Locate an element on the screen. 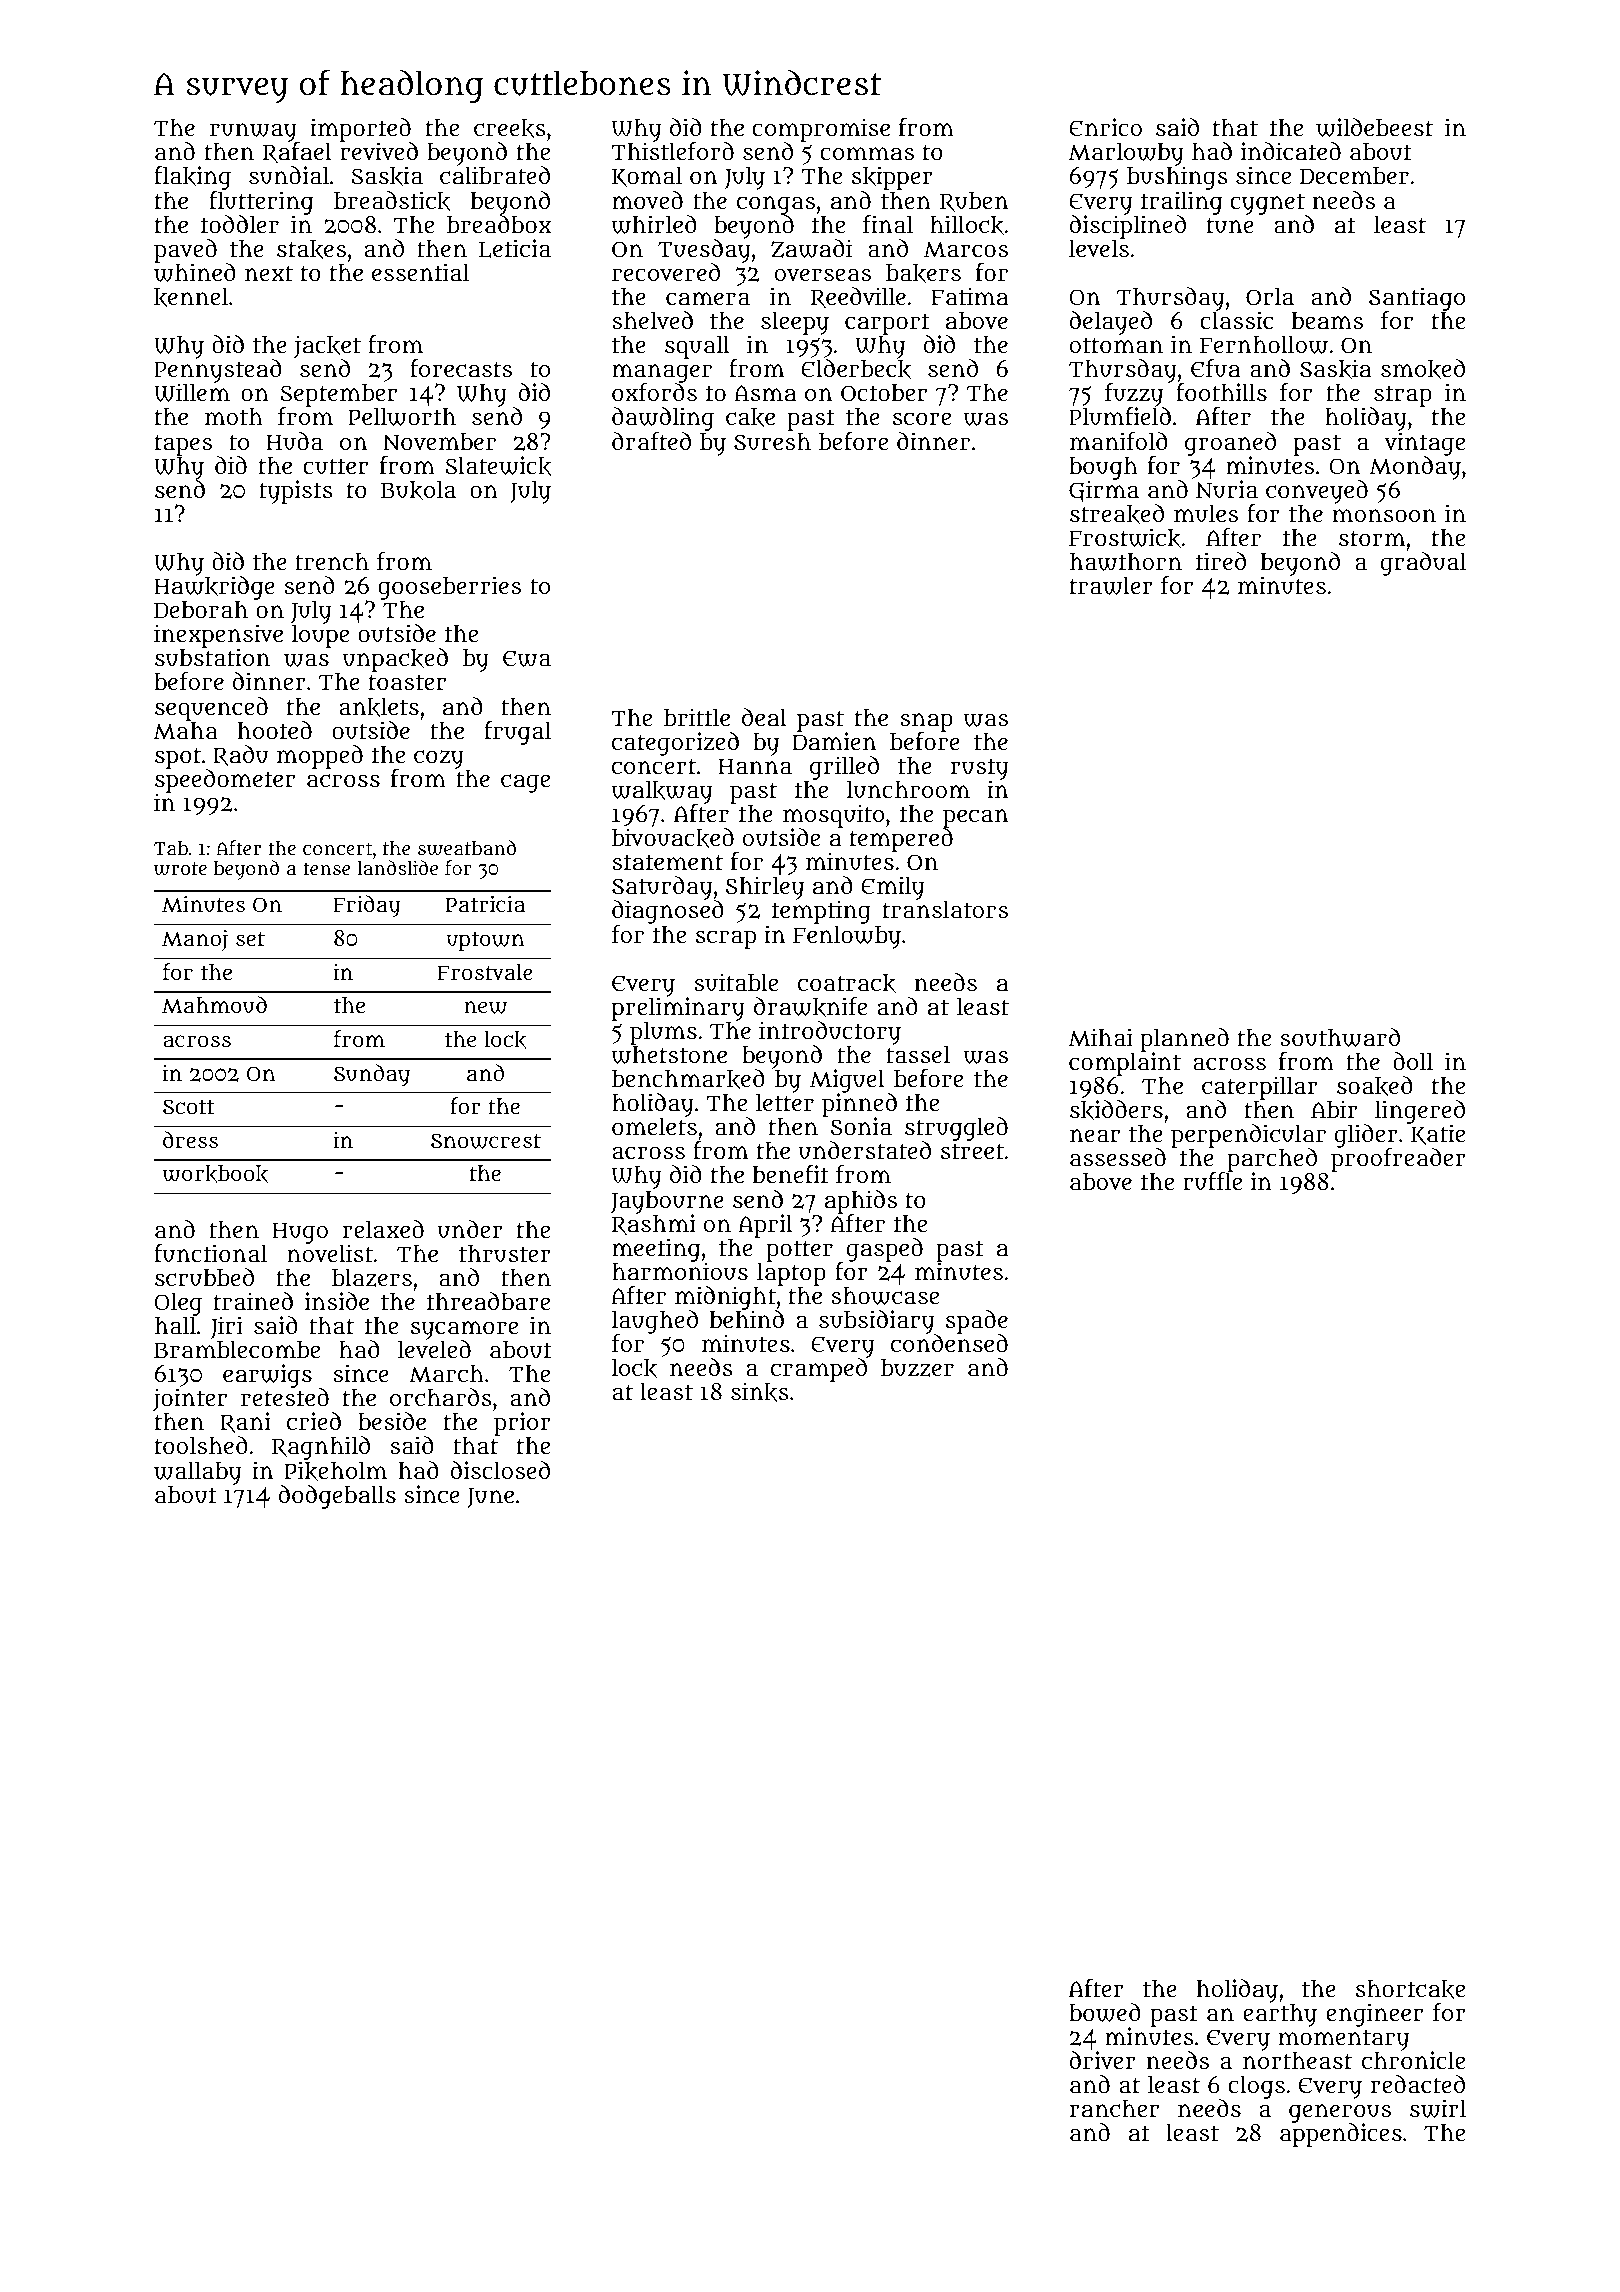  June is located at coordinates (490, 1498).
